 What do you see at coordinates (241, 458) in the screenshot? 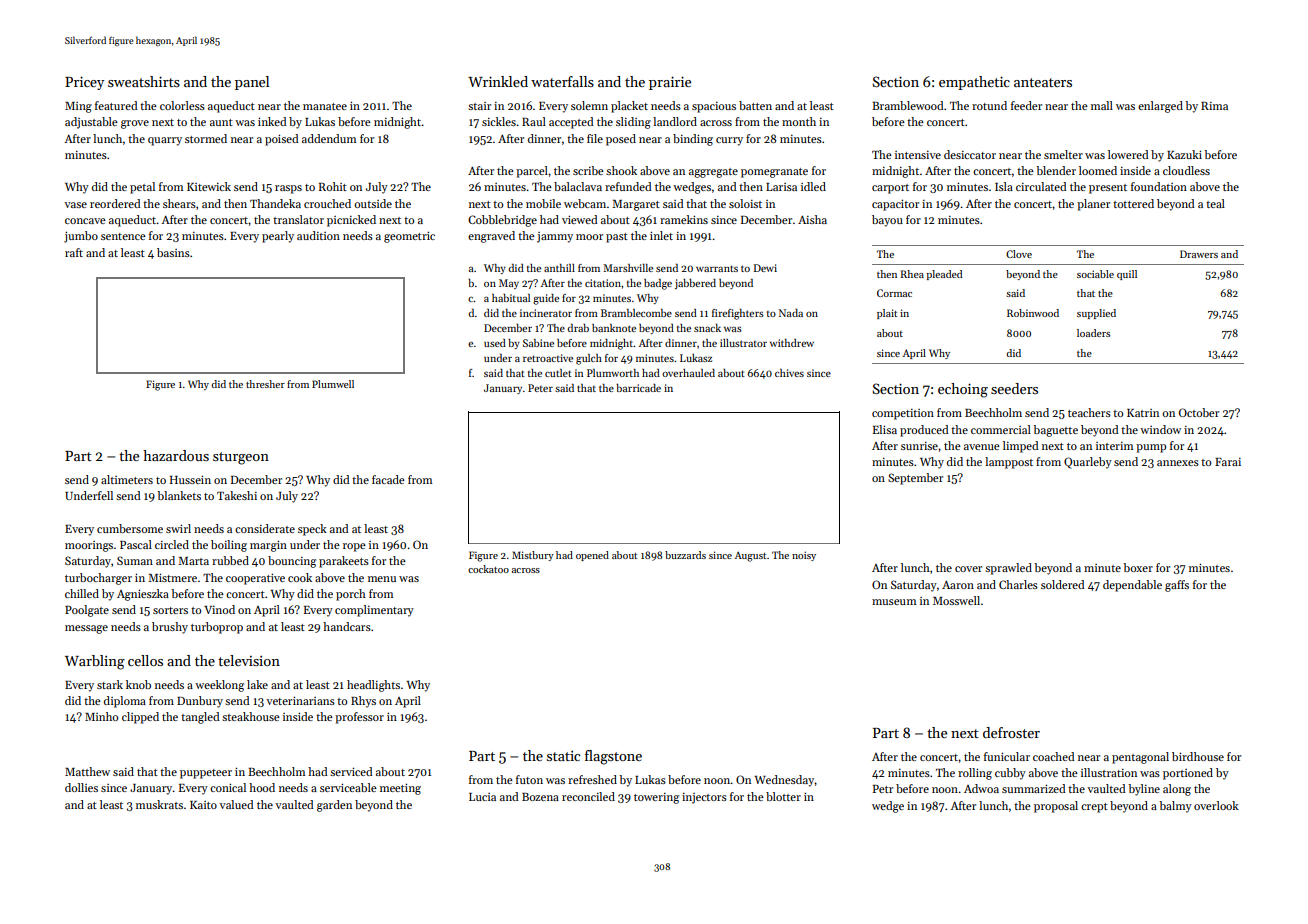
I see `sturgeon` at bounding box center [241, 458].
